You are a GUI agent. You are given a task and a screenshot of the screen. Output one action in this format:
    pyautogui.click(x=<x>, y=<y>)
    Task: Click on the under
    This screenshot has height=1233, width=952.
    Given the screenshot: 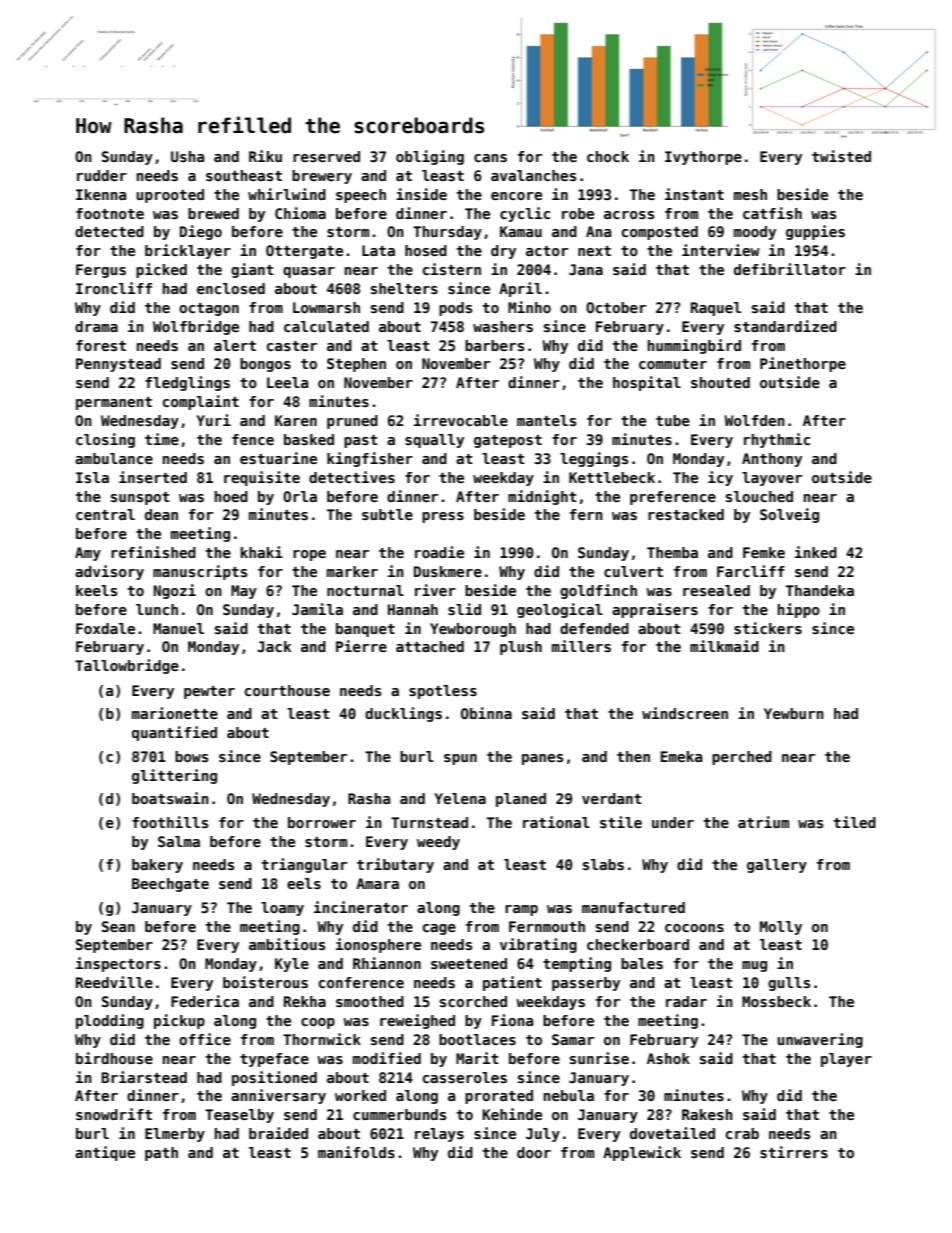 What is the action you would take?
    pyautogui.click(x=673, y=822)
